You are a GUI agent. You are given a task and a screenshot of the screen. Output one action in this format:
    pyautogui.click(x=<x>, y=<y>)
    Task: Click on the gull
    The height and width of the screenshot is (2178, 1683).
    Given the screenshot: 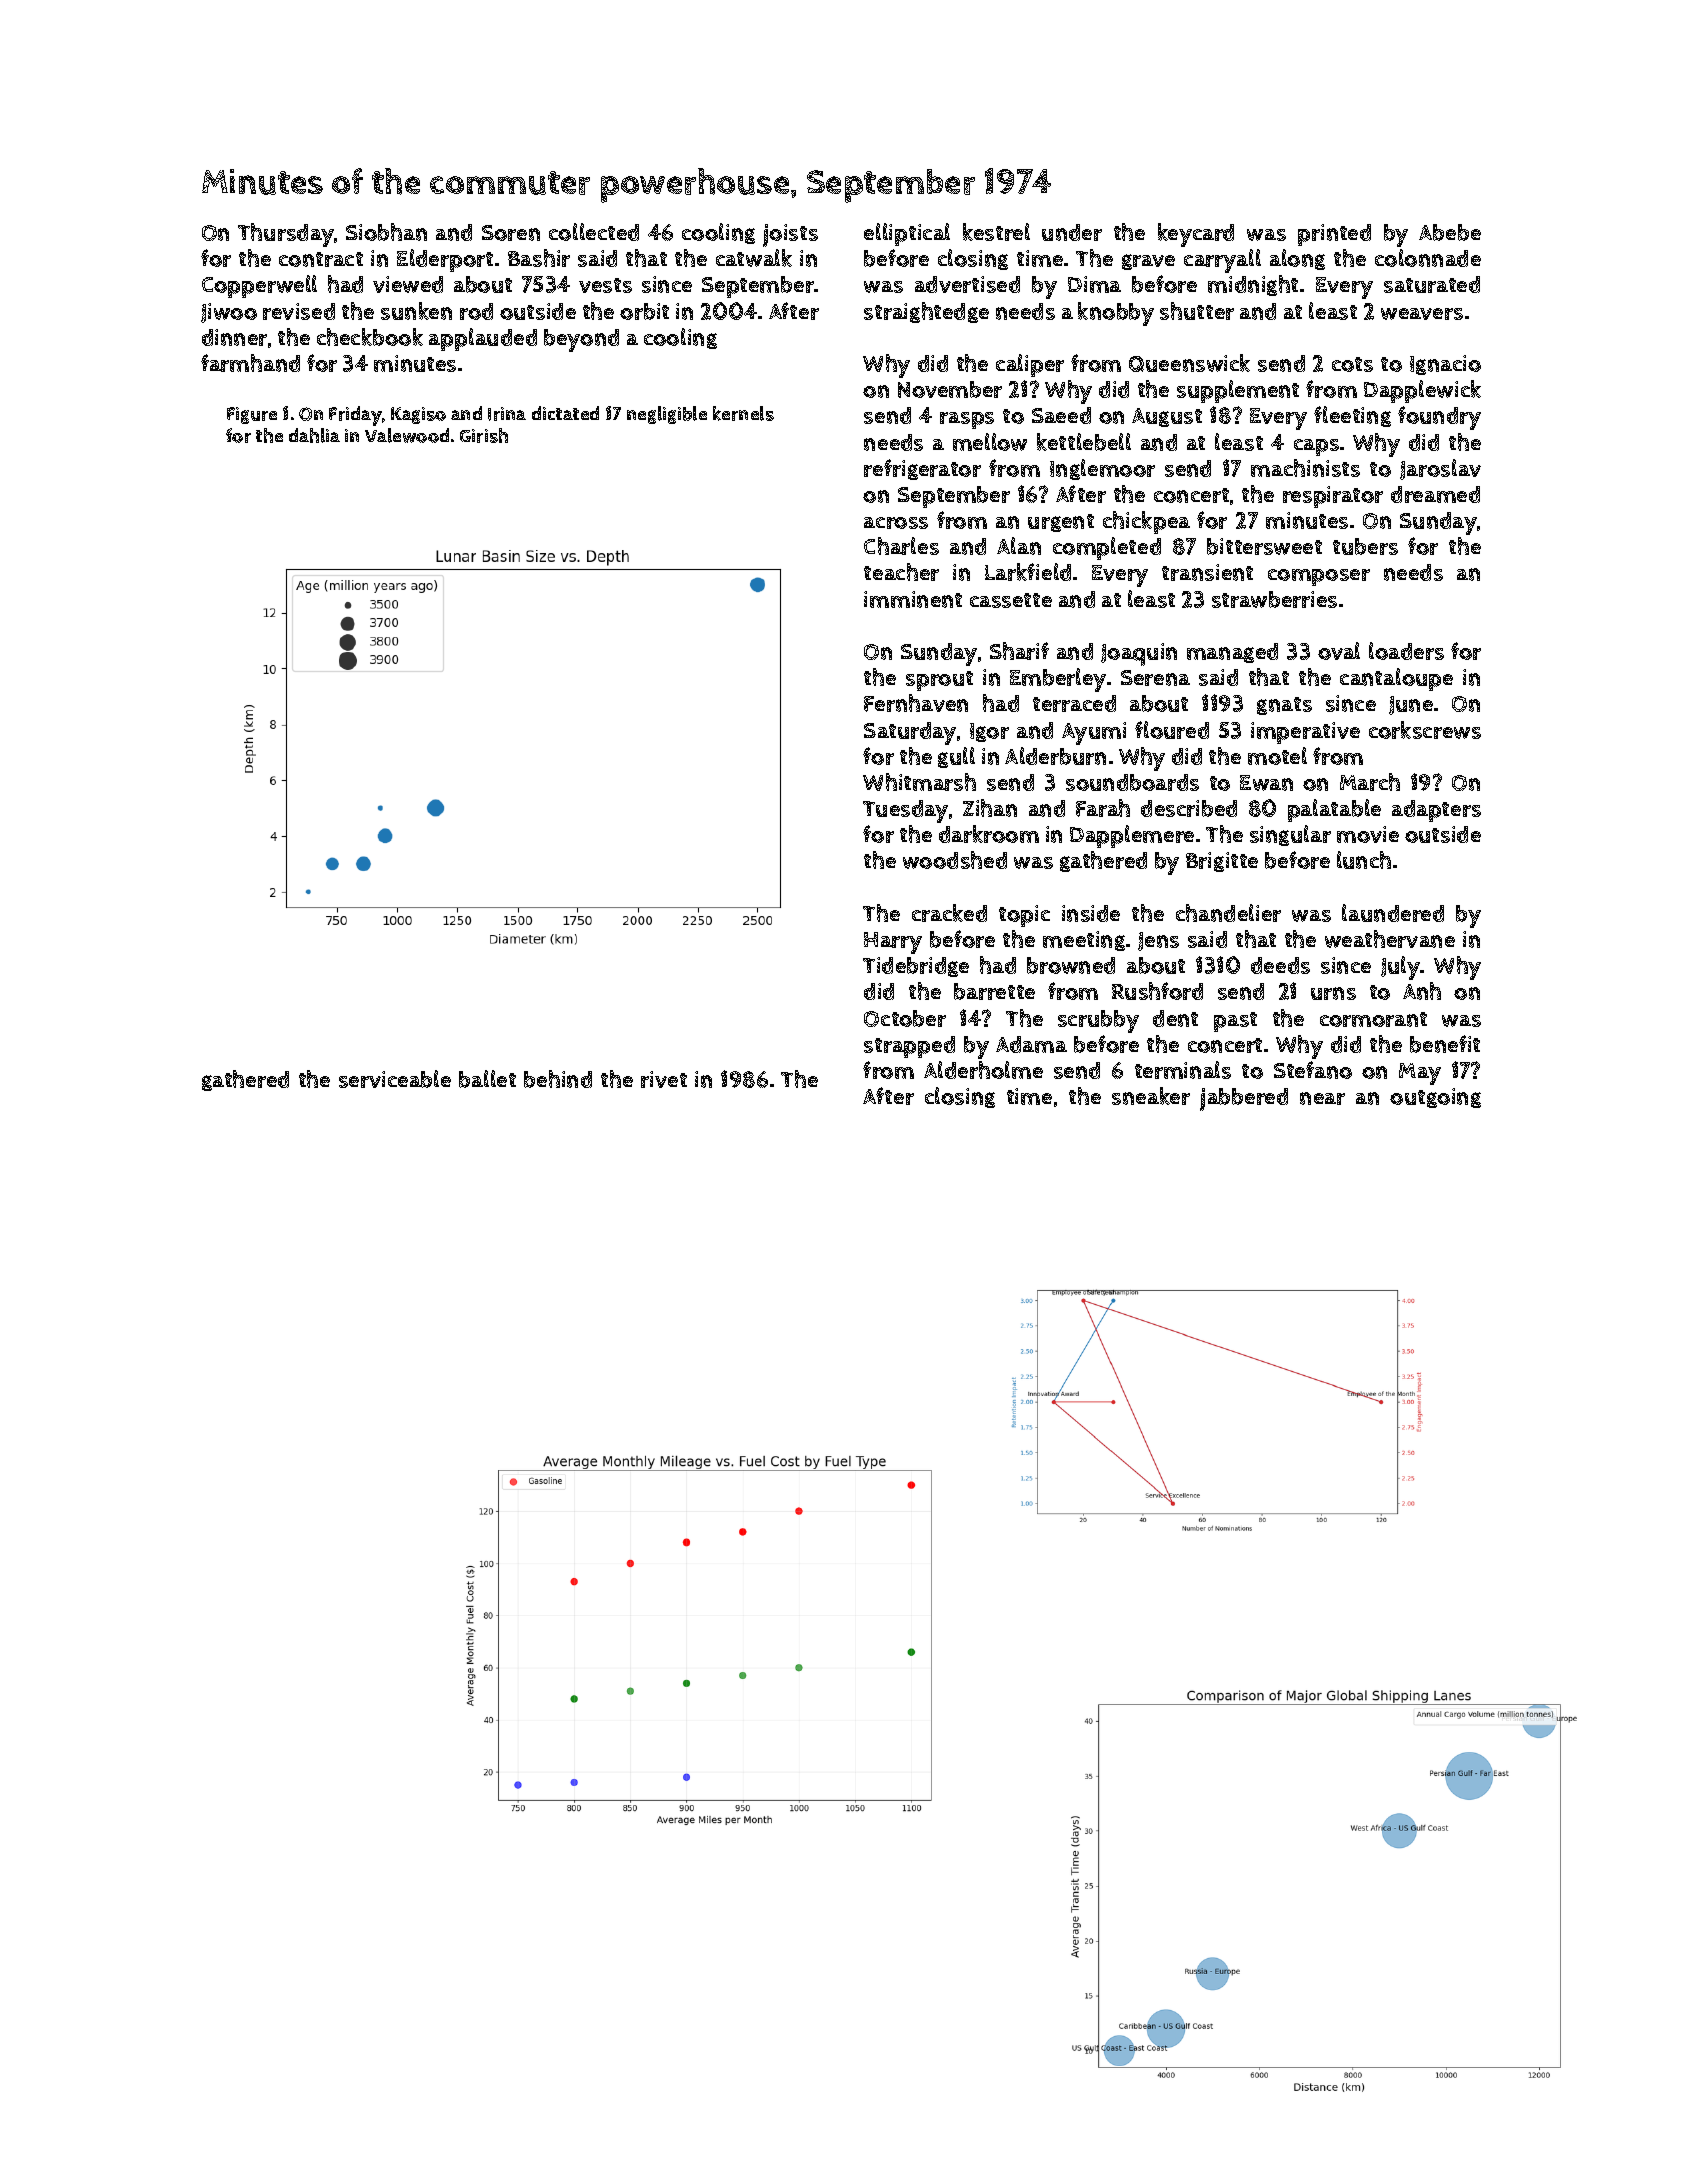 What is the action you would take?
    pyautogui.click(x=956, y=757)
